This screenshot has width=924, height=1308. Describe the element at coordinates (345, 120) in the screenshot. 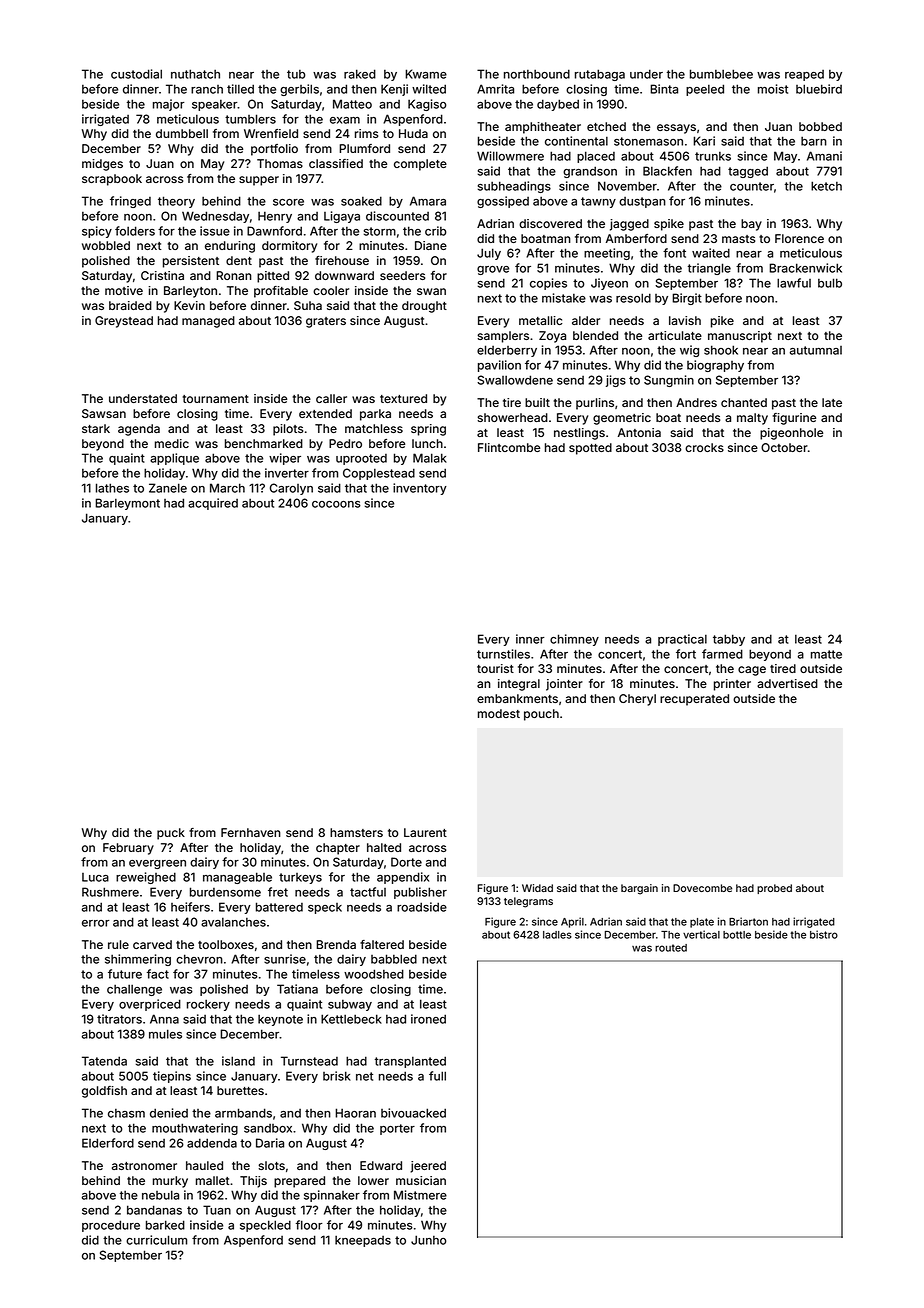

I see `exam` at that location.
